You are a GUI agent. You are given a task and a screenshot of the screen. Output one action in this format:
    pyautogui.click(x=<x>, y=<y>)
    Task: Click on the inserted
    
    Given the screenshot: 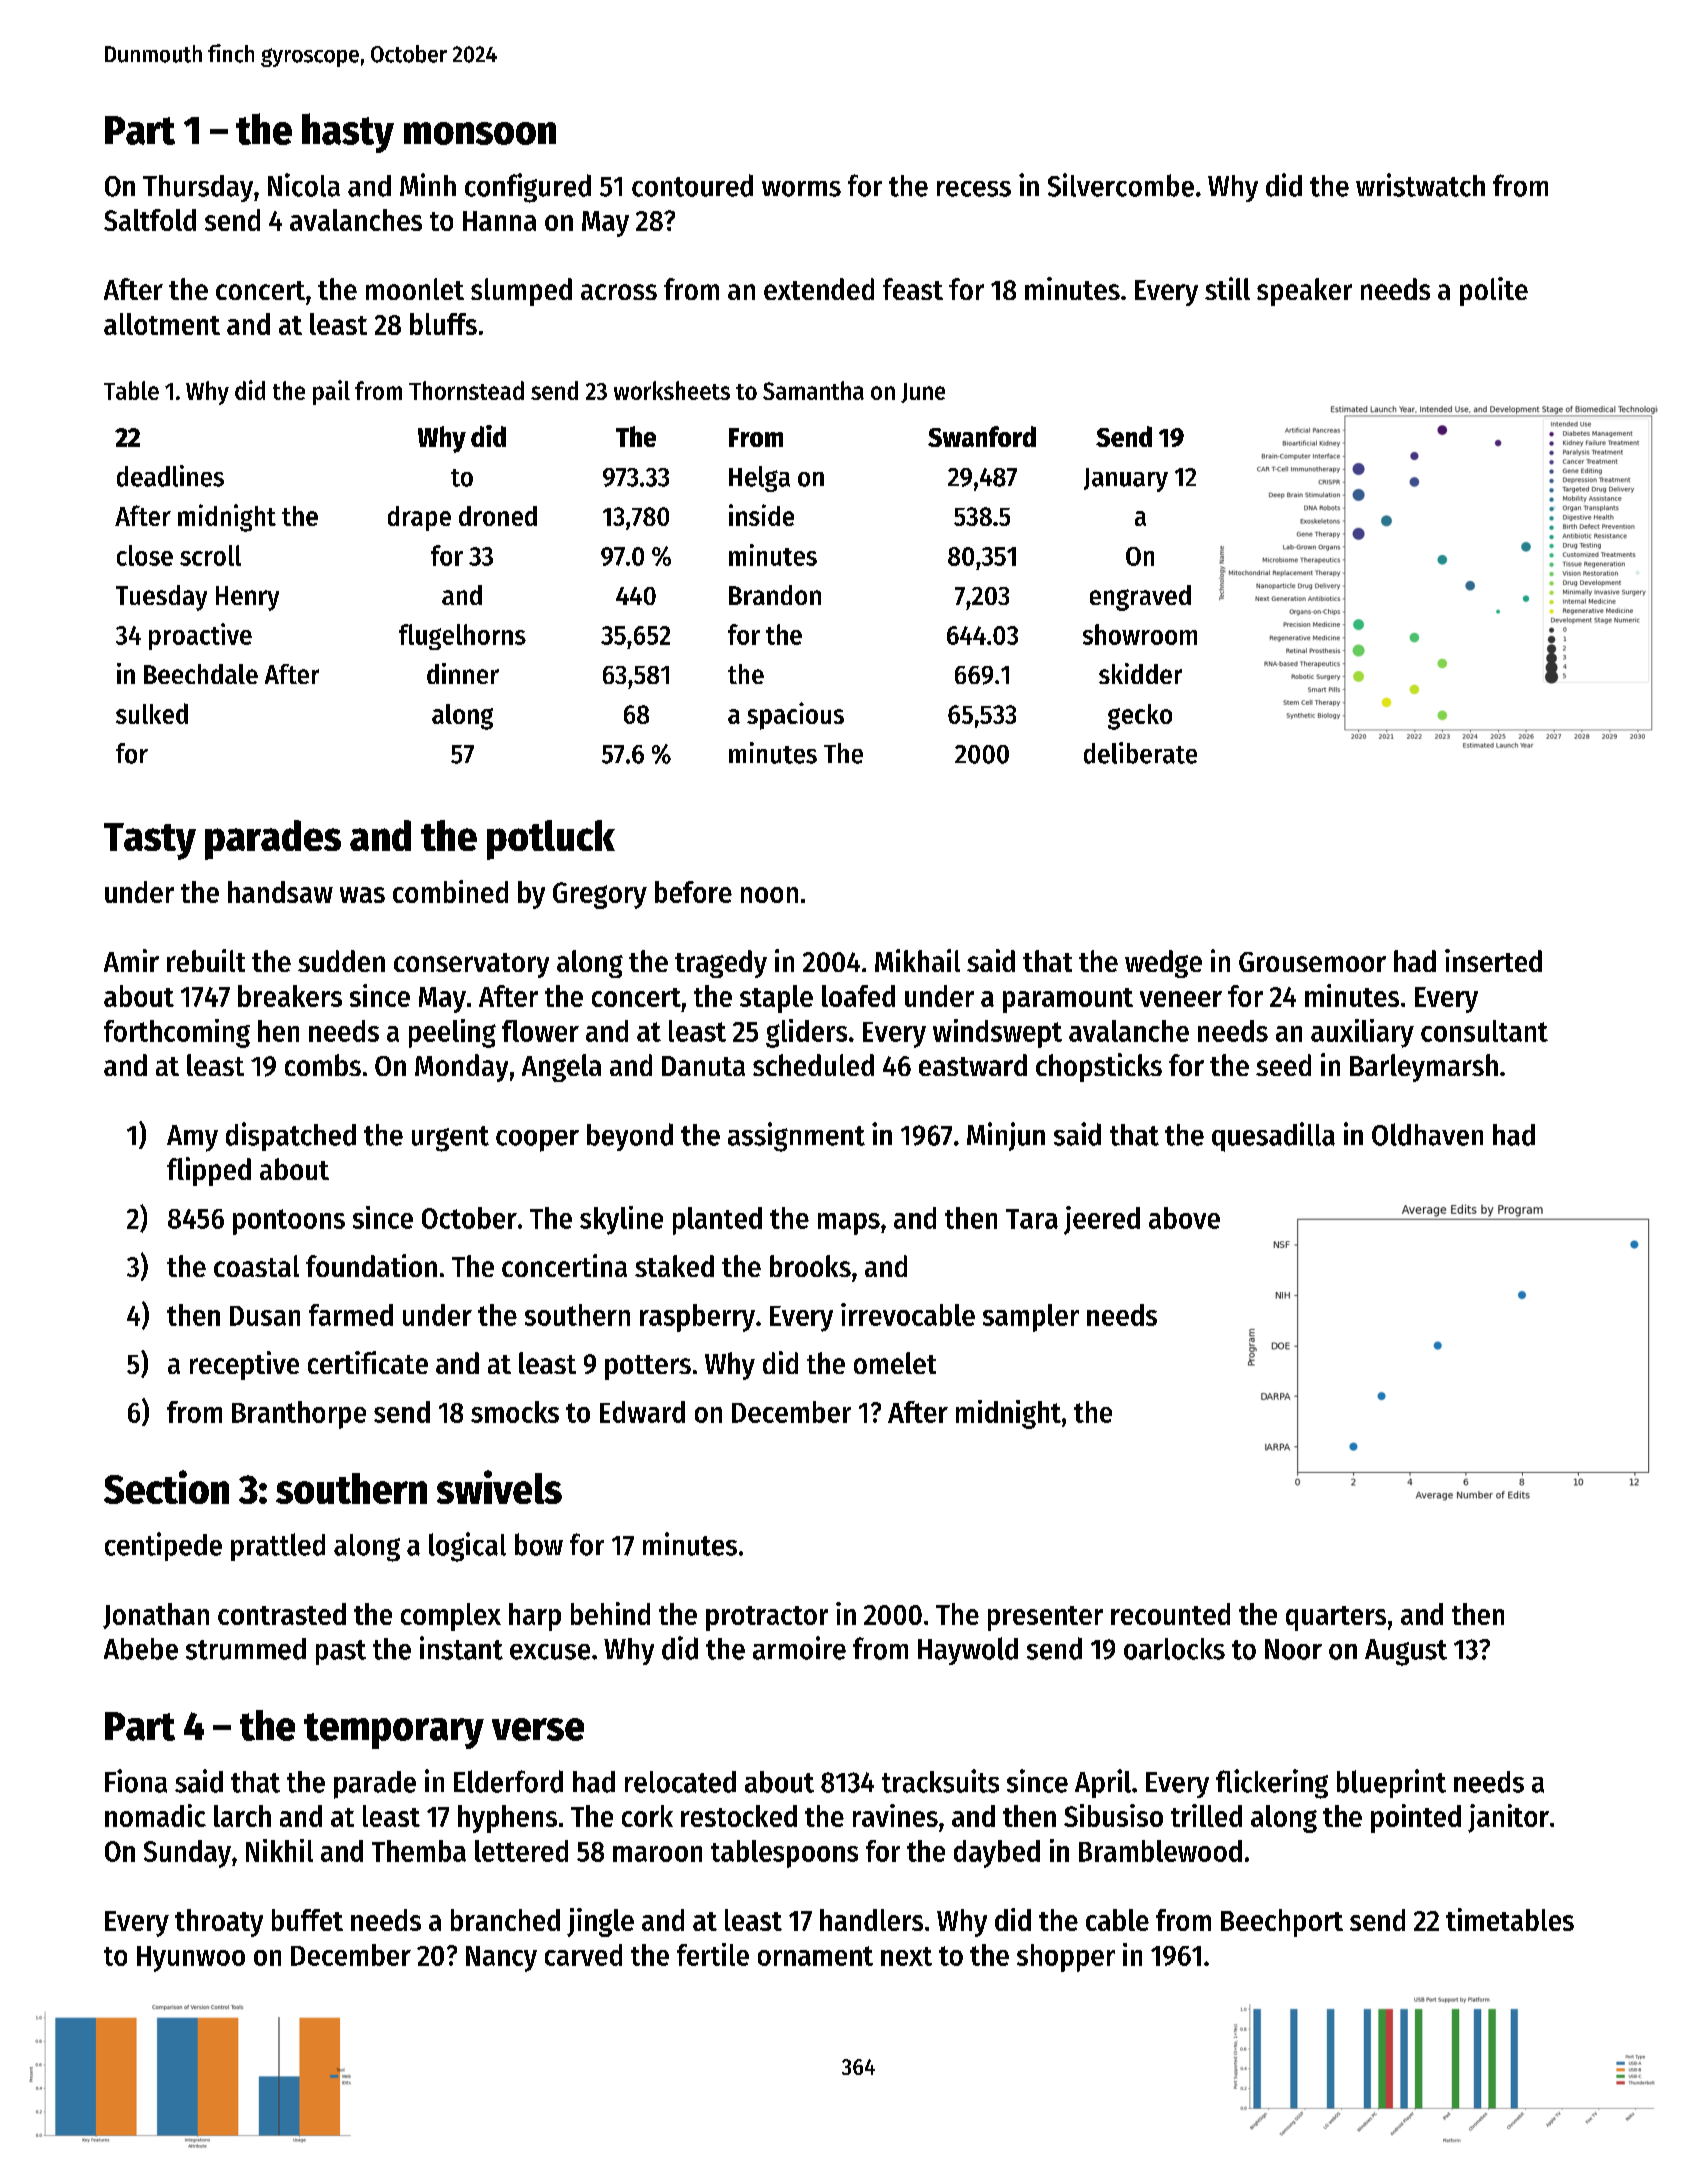 What is the action you would take?
    pyautogui.click(x=1493, y=960)
